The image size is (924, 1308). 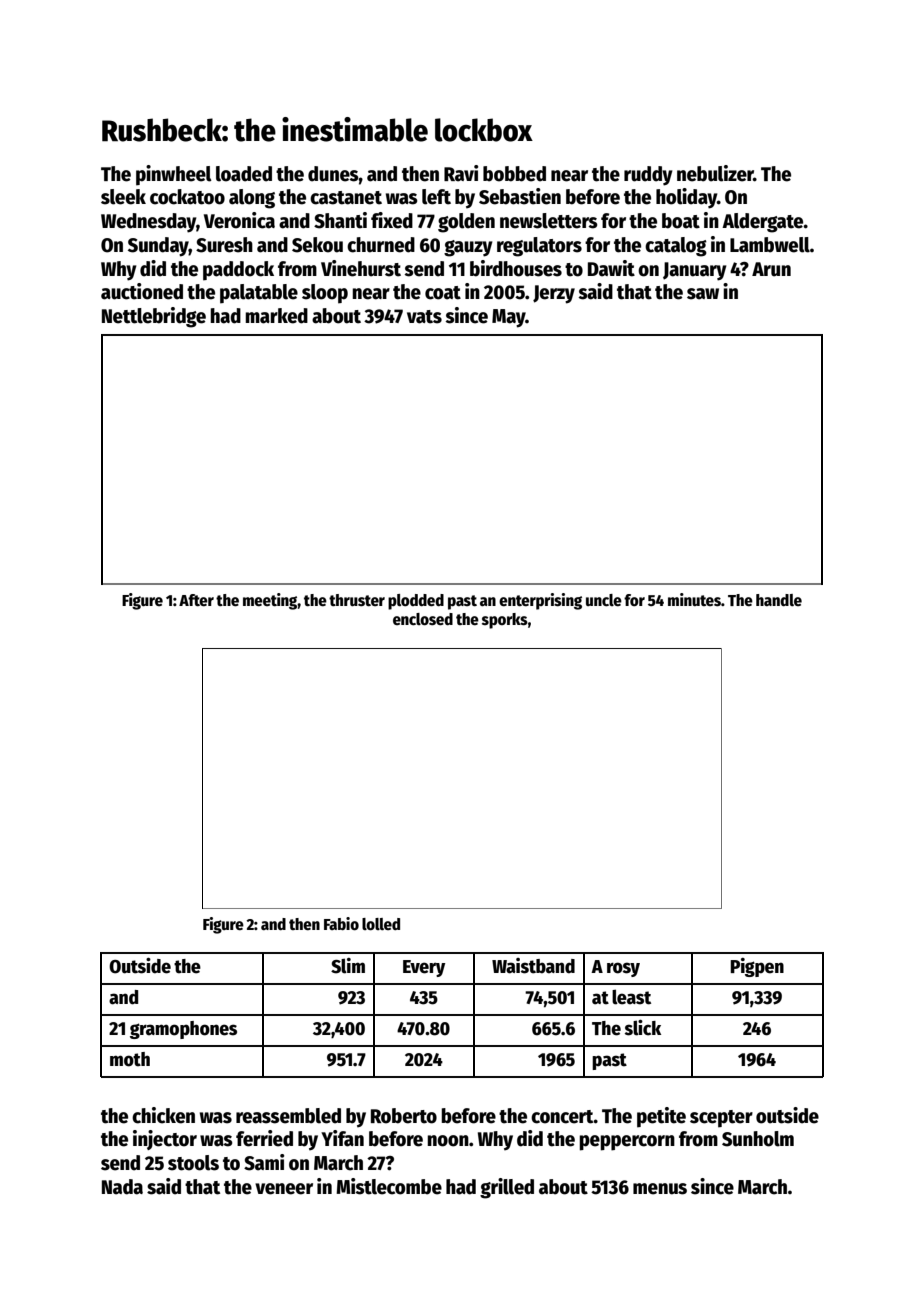 I want to click on handle, so click(x=779, y=600).
